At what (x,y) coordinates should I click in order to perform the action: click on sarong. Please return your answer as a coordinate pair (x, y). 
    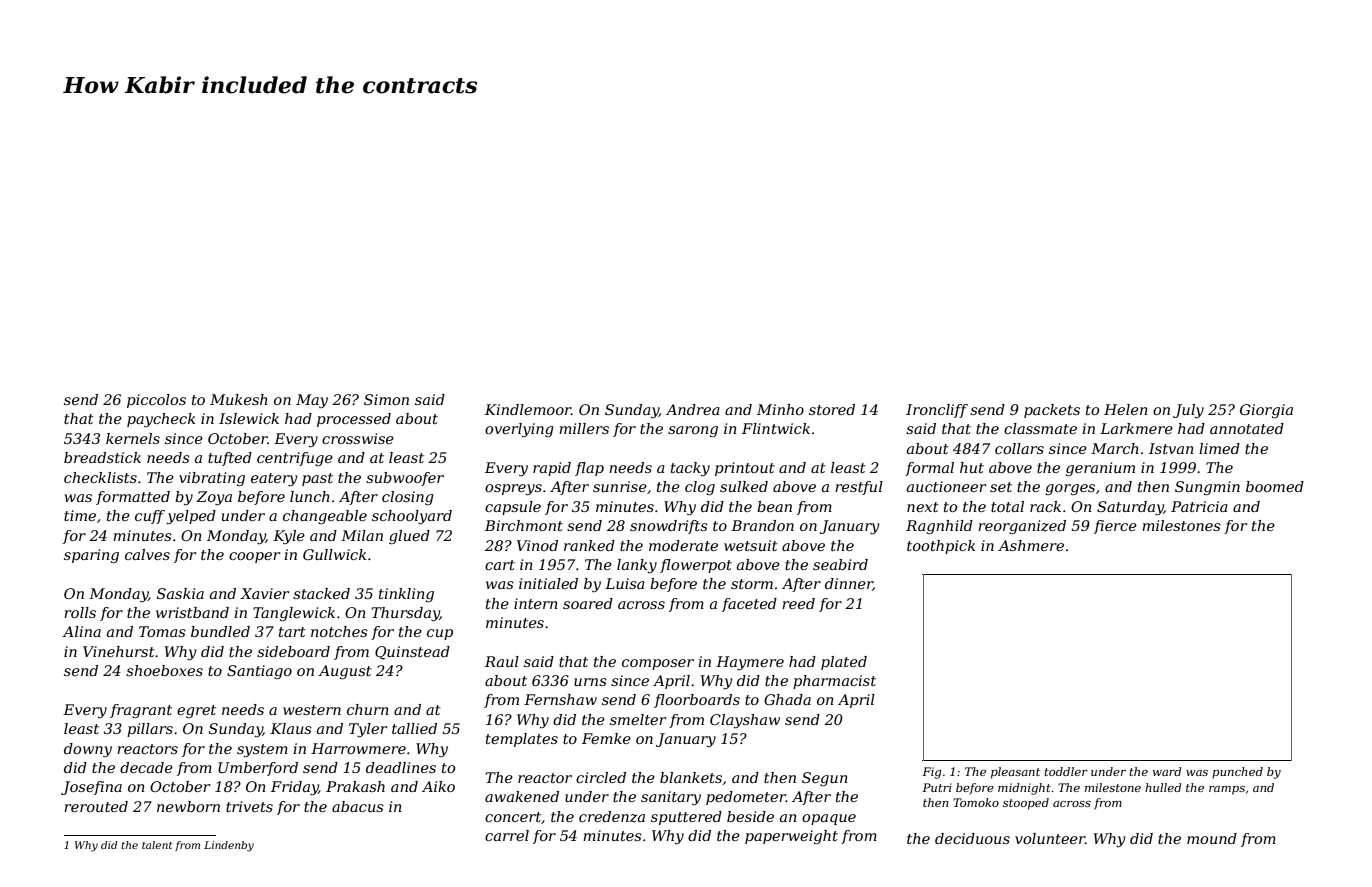
    Looking at the image, I should click on (693, 431).
